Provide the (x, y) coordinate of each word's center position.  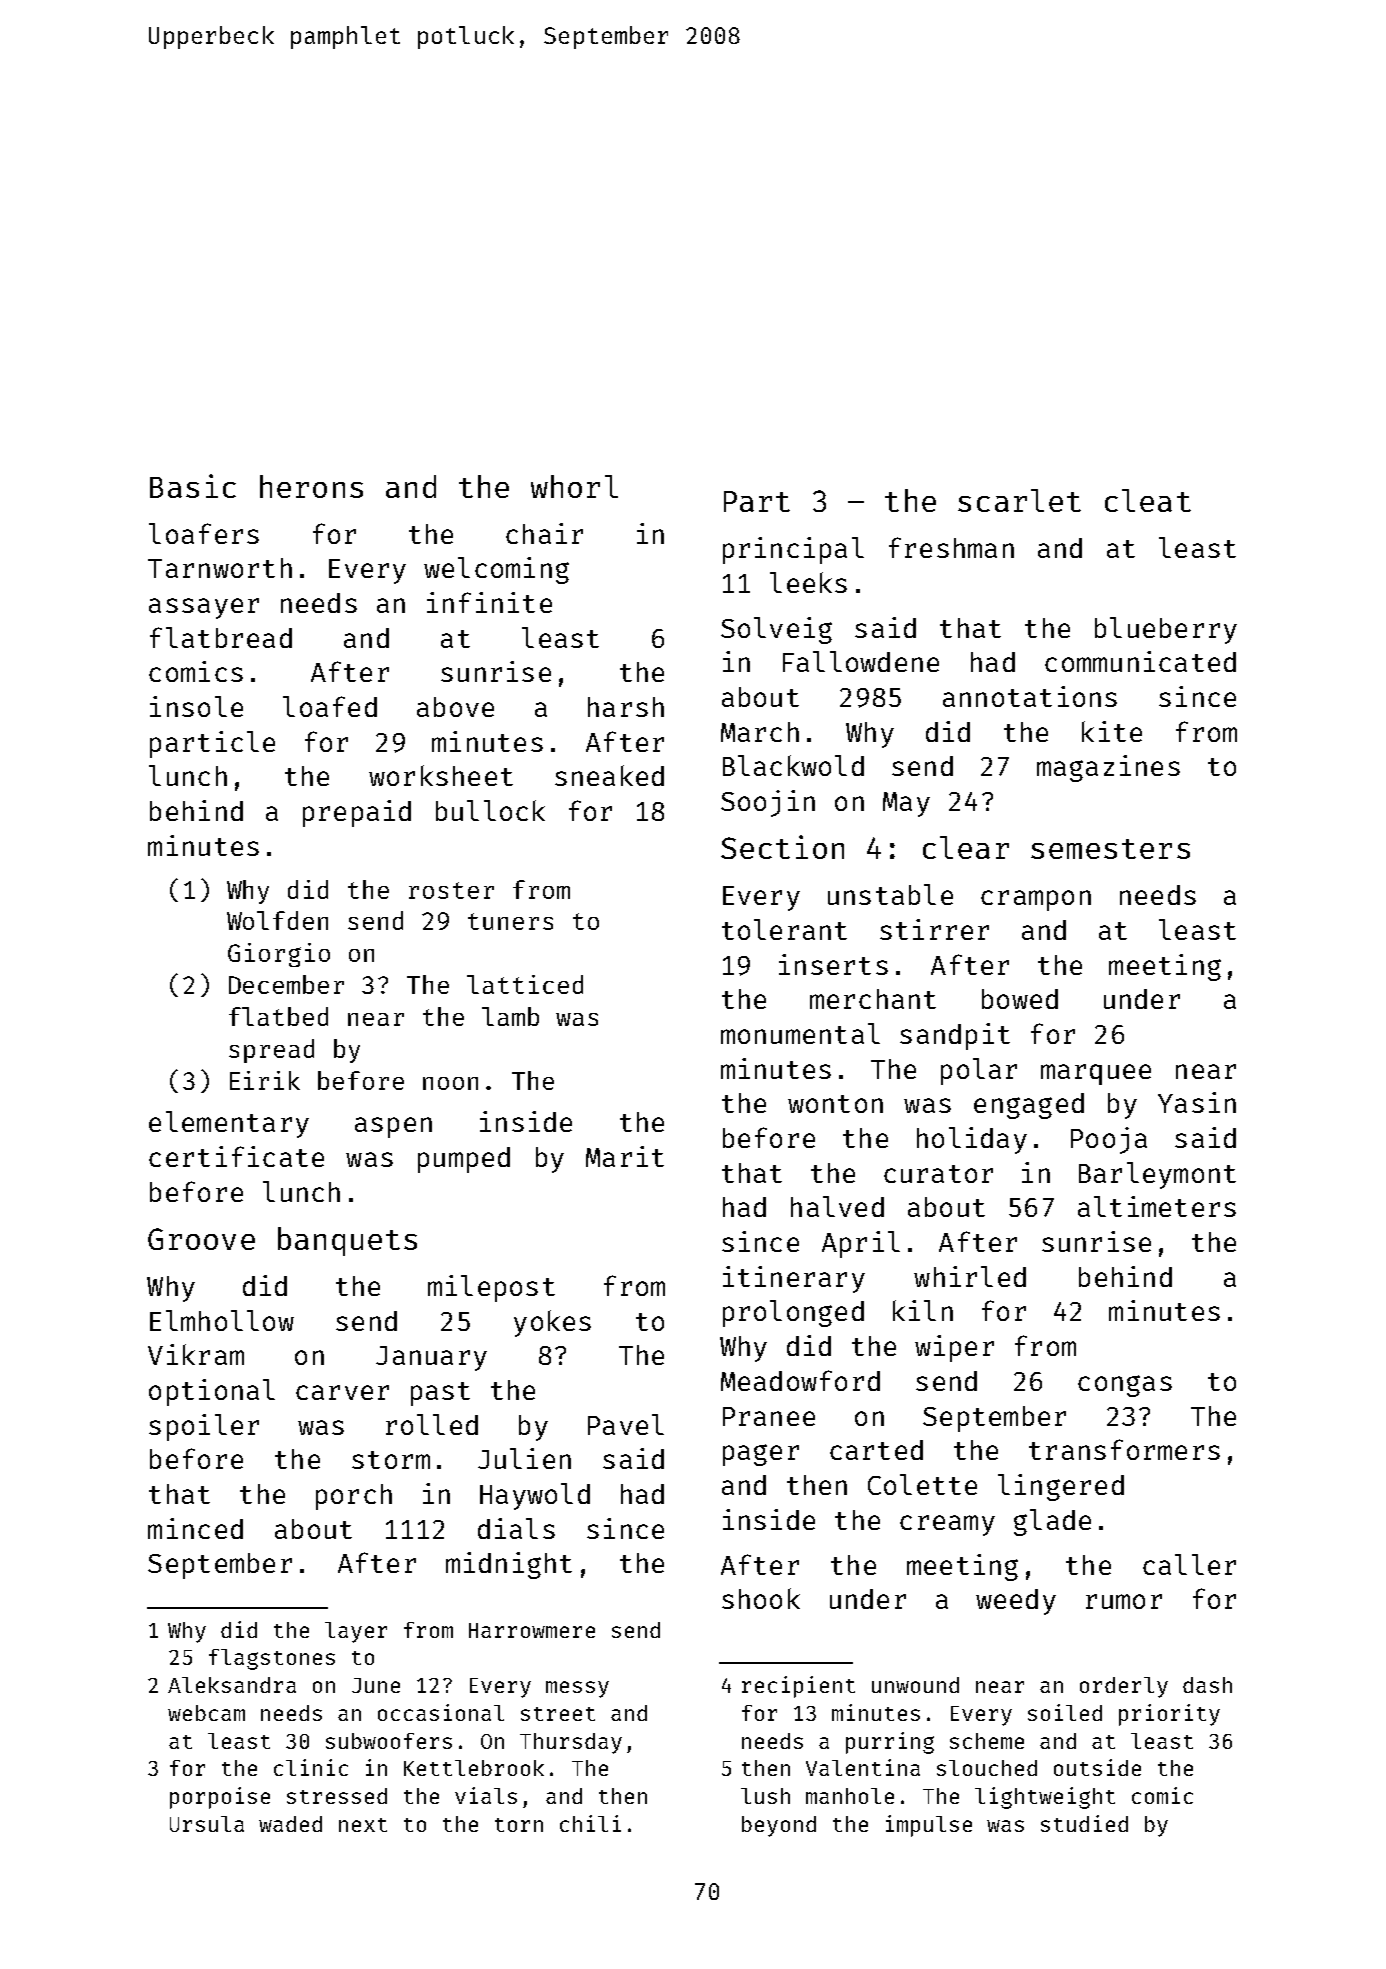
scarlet (1019, 500)
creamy (947, 1525)
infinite (489, 602)
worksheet (441, 775)
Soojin (768, 803)
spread (271, 1051)
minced (195, 1528)
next (363, 1825)
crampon (1036, 900)
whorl (574, 486)
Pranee (769, 1416)
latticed (525, 984)
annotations (1030, 696)
